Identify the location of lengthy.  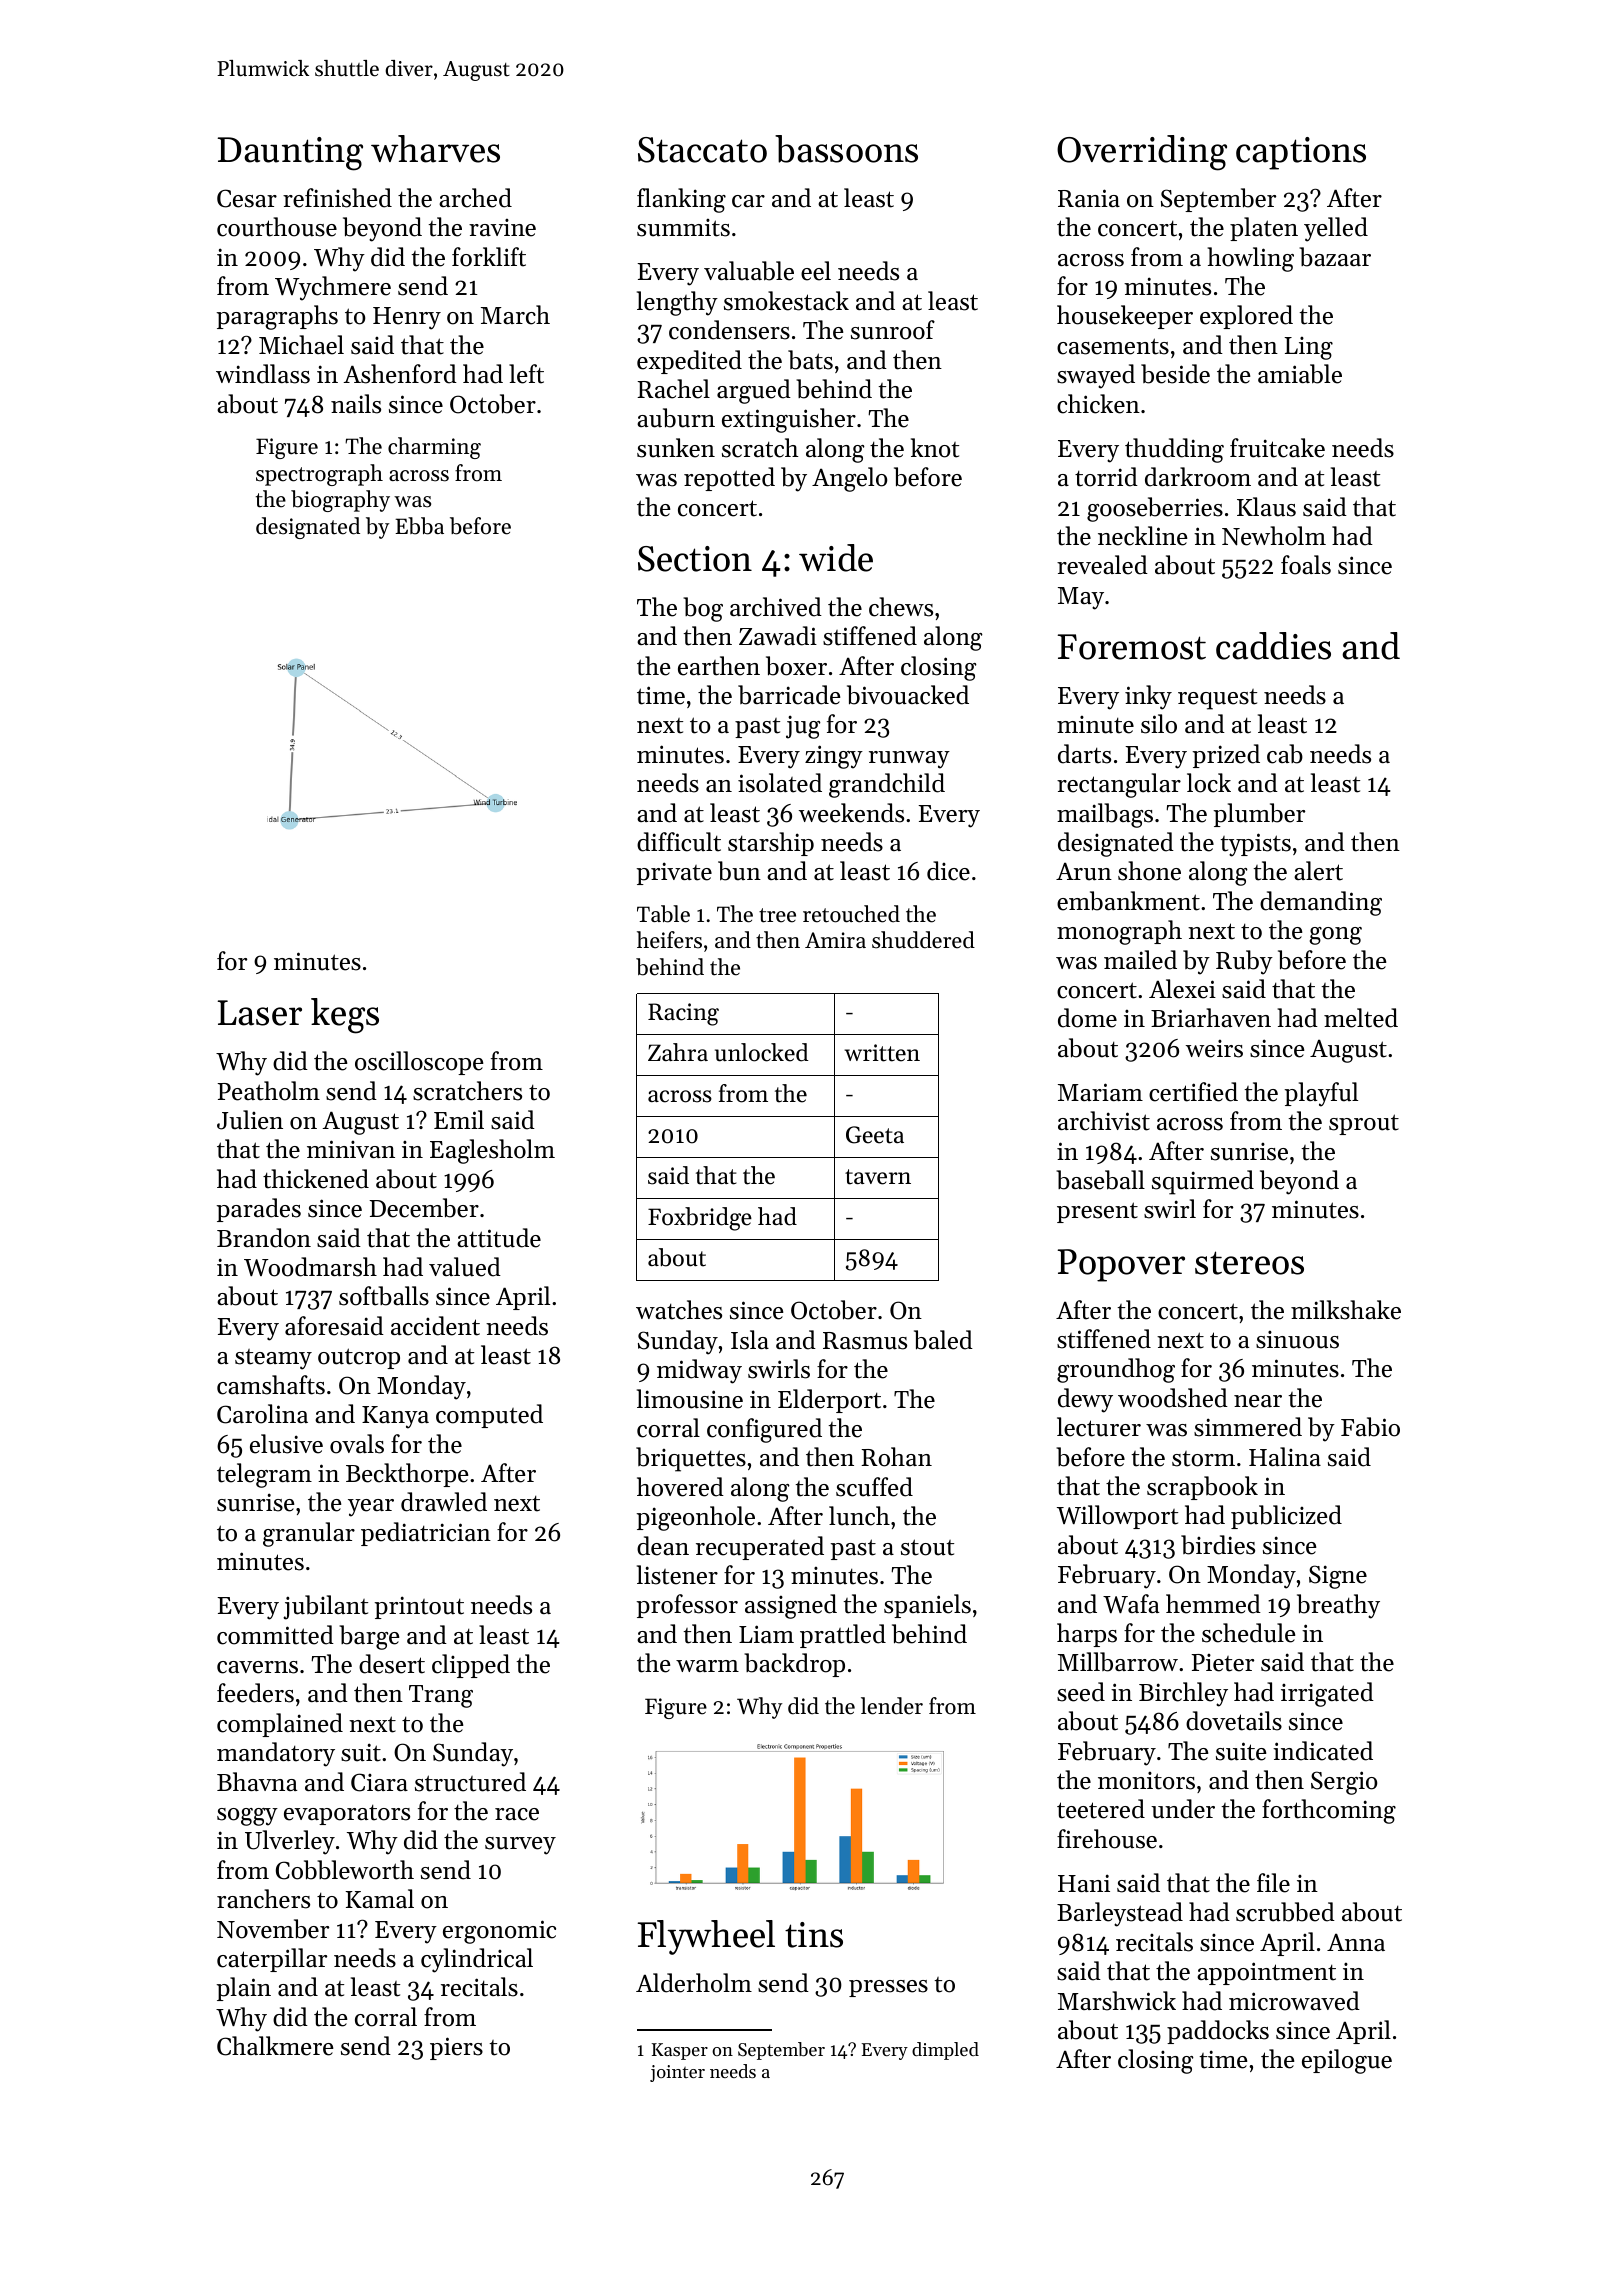
(677, 303).
